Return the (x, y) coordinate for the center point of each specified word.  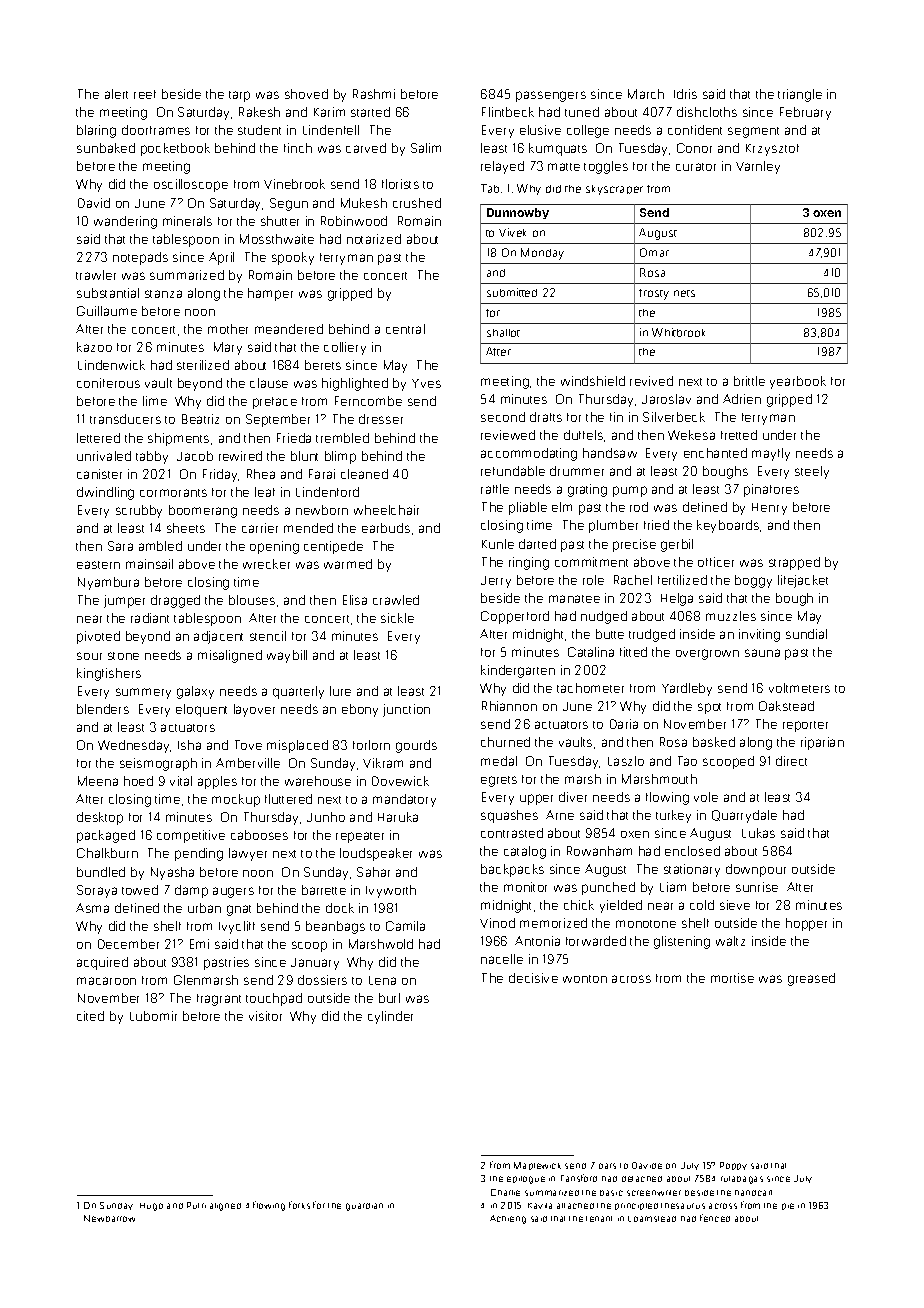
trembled (342, 438)
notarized (374, 239)
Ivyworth (391, 891)
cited (90, 1016)
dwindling (105, 493)
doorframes (156, 130)
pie (788, 1206)
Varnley (758, 167)
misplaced (297, 746)
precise (634, 545)
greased (811, 979)
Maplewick (537, 1166)
